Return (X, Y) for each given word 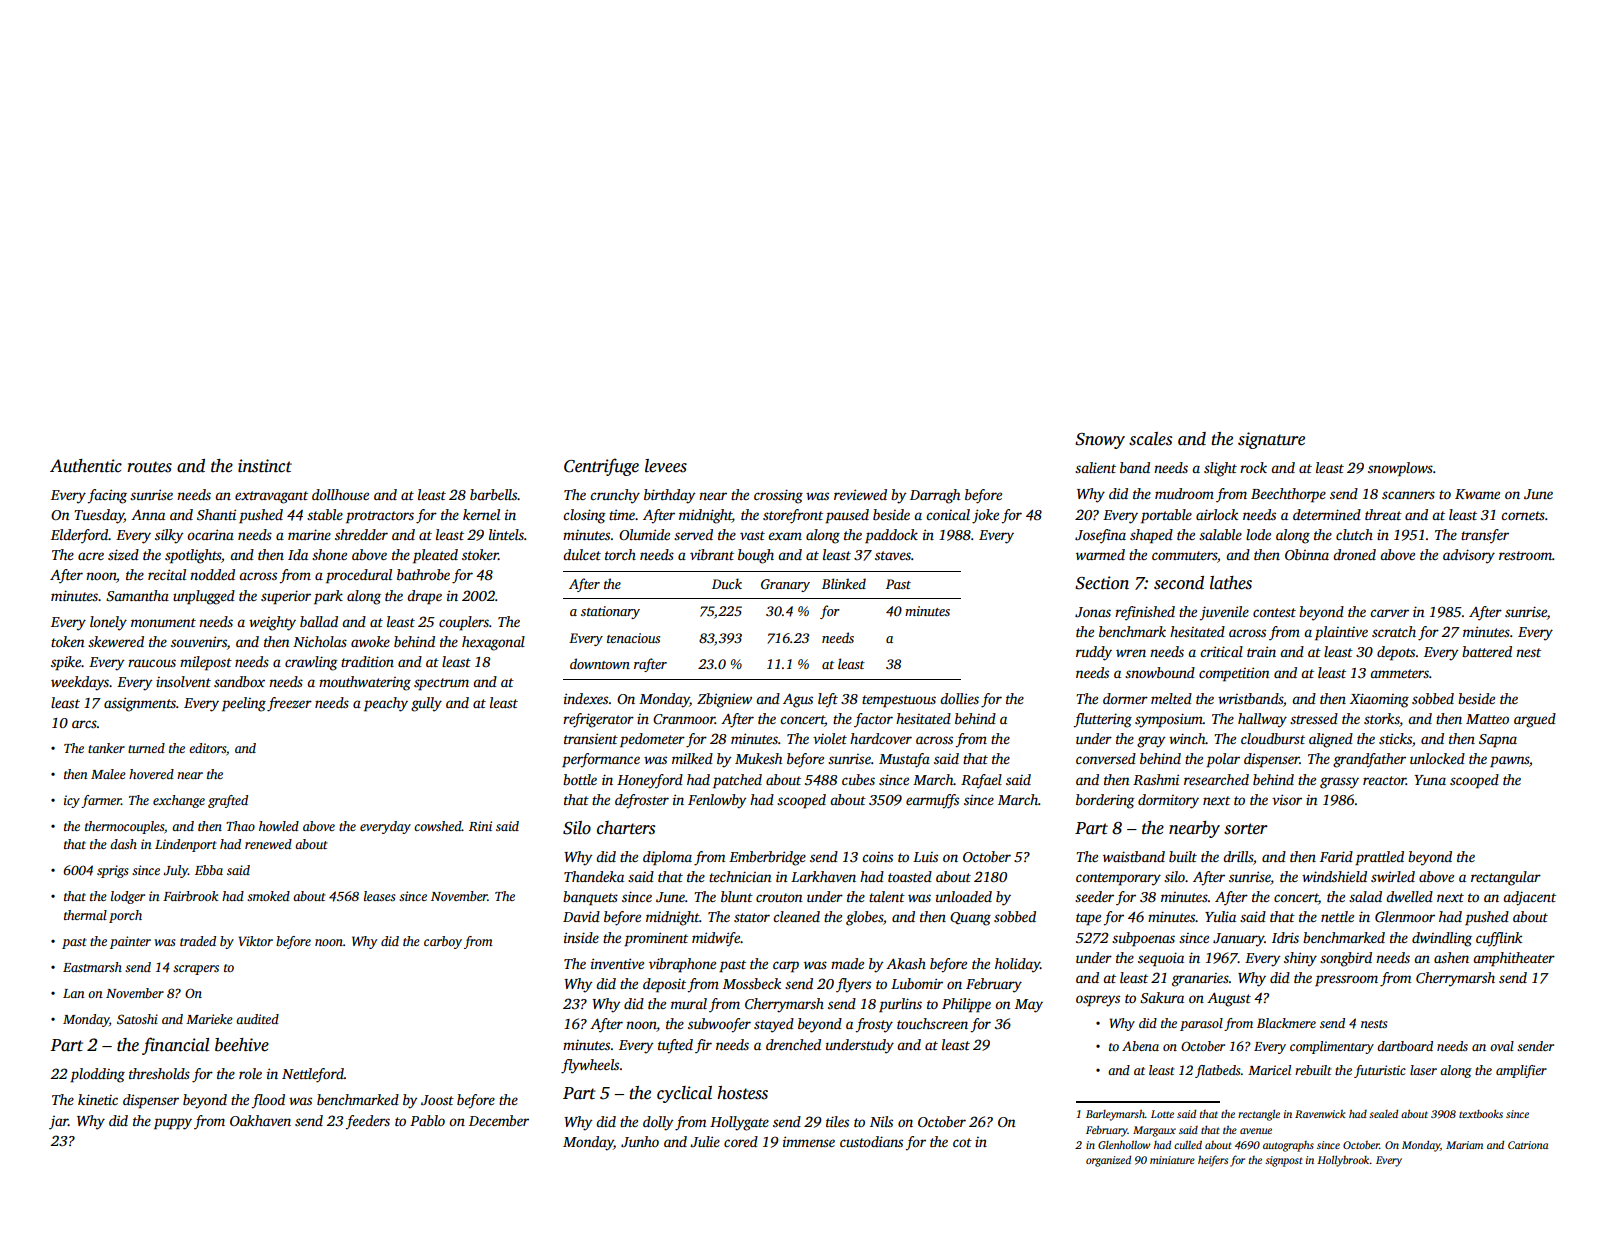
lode (1258, 534)
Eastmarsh (92, 967)
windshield (1334, 876)
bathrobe (423, 574)
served (693, 534)
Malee (108, 774)
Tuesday (99, 516)
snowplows (1400, 469)
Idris (1285, 937)
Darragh (935, 496)
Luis (925, 857)
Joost (437, 1100)
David (581, 916)
